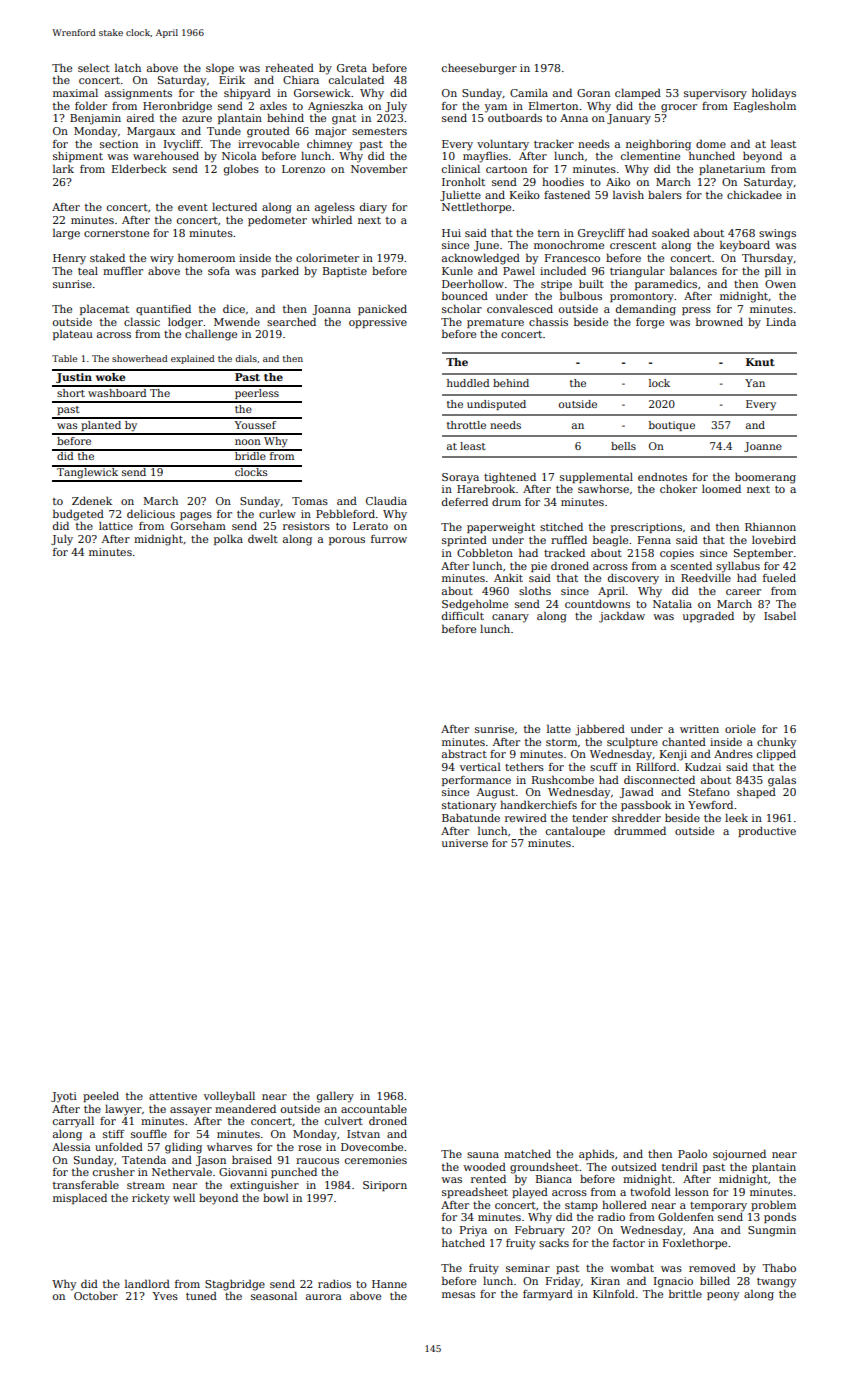 The image size is (849, 1400). I want to click on browned, so click(719, 321).
